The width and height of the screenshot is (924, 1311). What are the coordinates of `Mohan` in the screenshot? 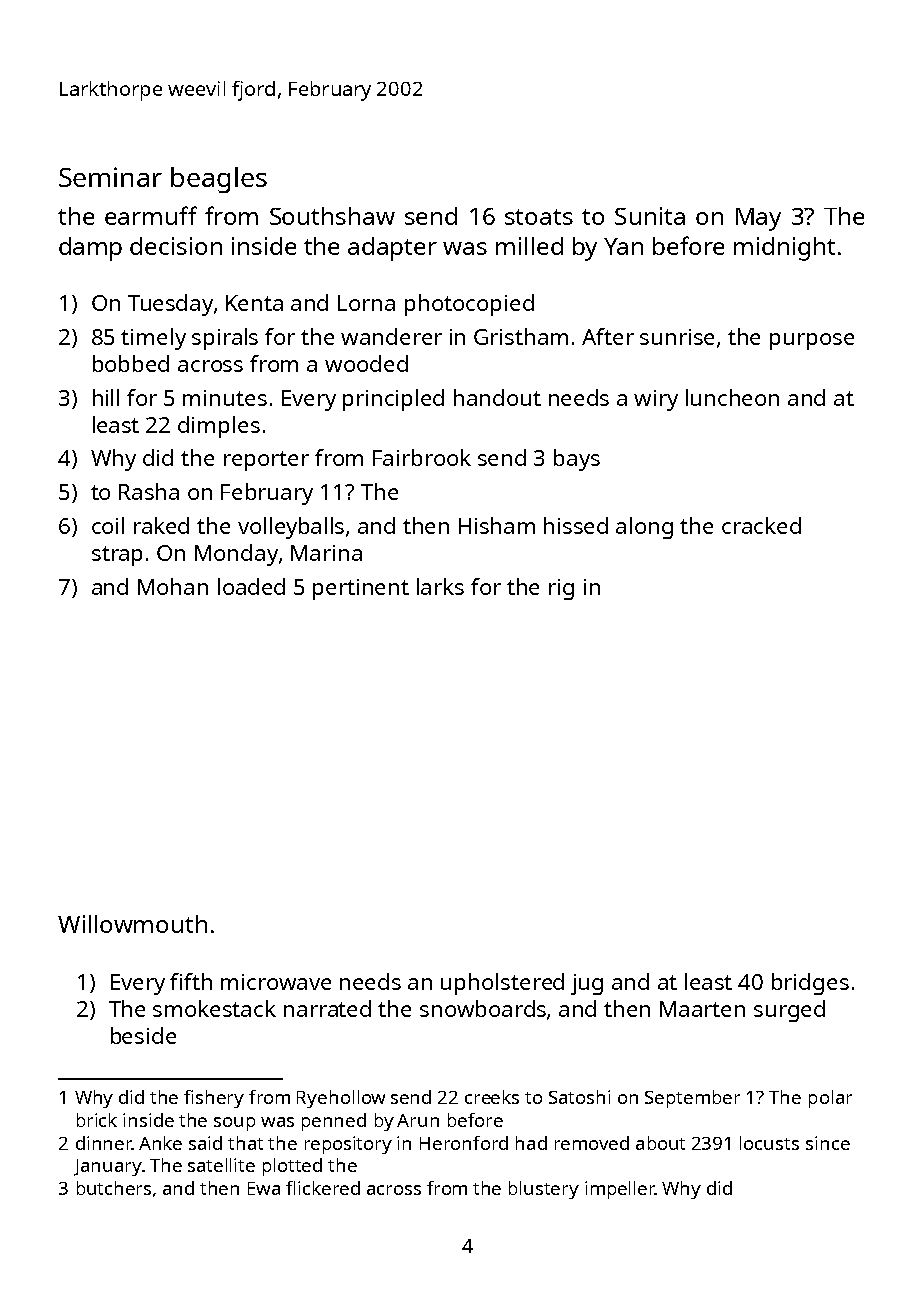 It's located at (173, 586).
